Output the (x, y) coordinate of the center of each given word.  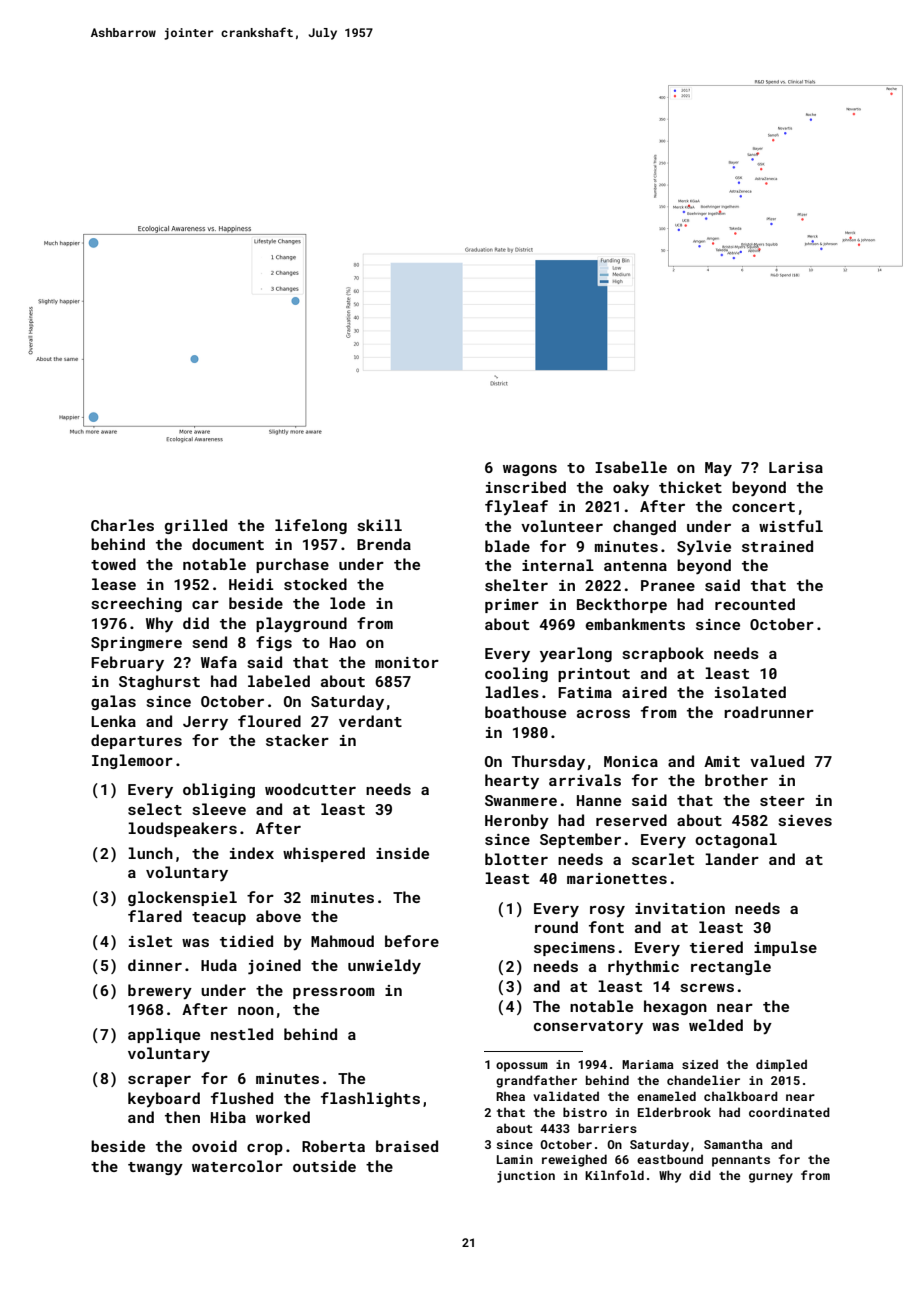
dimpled (781, 1065)
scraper (159, 1081)
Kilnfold (614, 1175)
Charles (122, 525)
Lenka (113, 721)
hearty (512, 782)
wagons (530, 470)
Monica (631, 761)
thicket (690, 487)
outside (324, 1166)
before (412, 941)
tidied (246, 941)
